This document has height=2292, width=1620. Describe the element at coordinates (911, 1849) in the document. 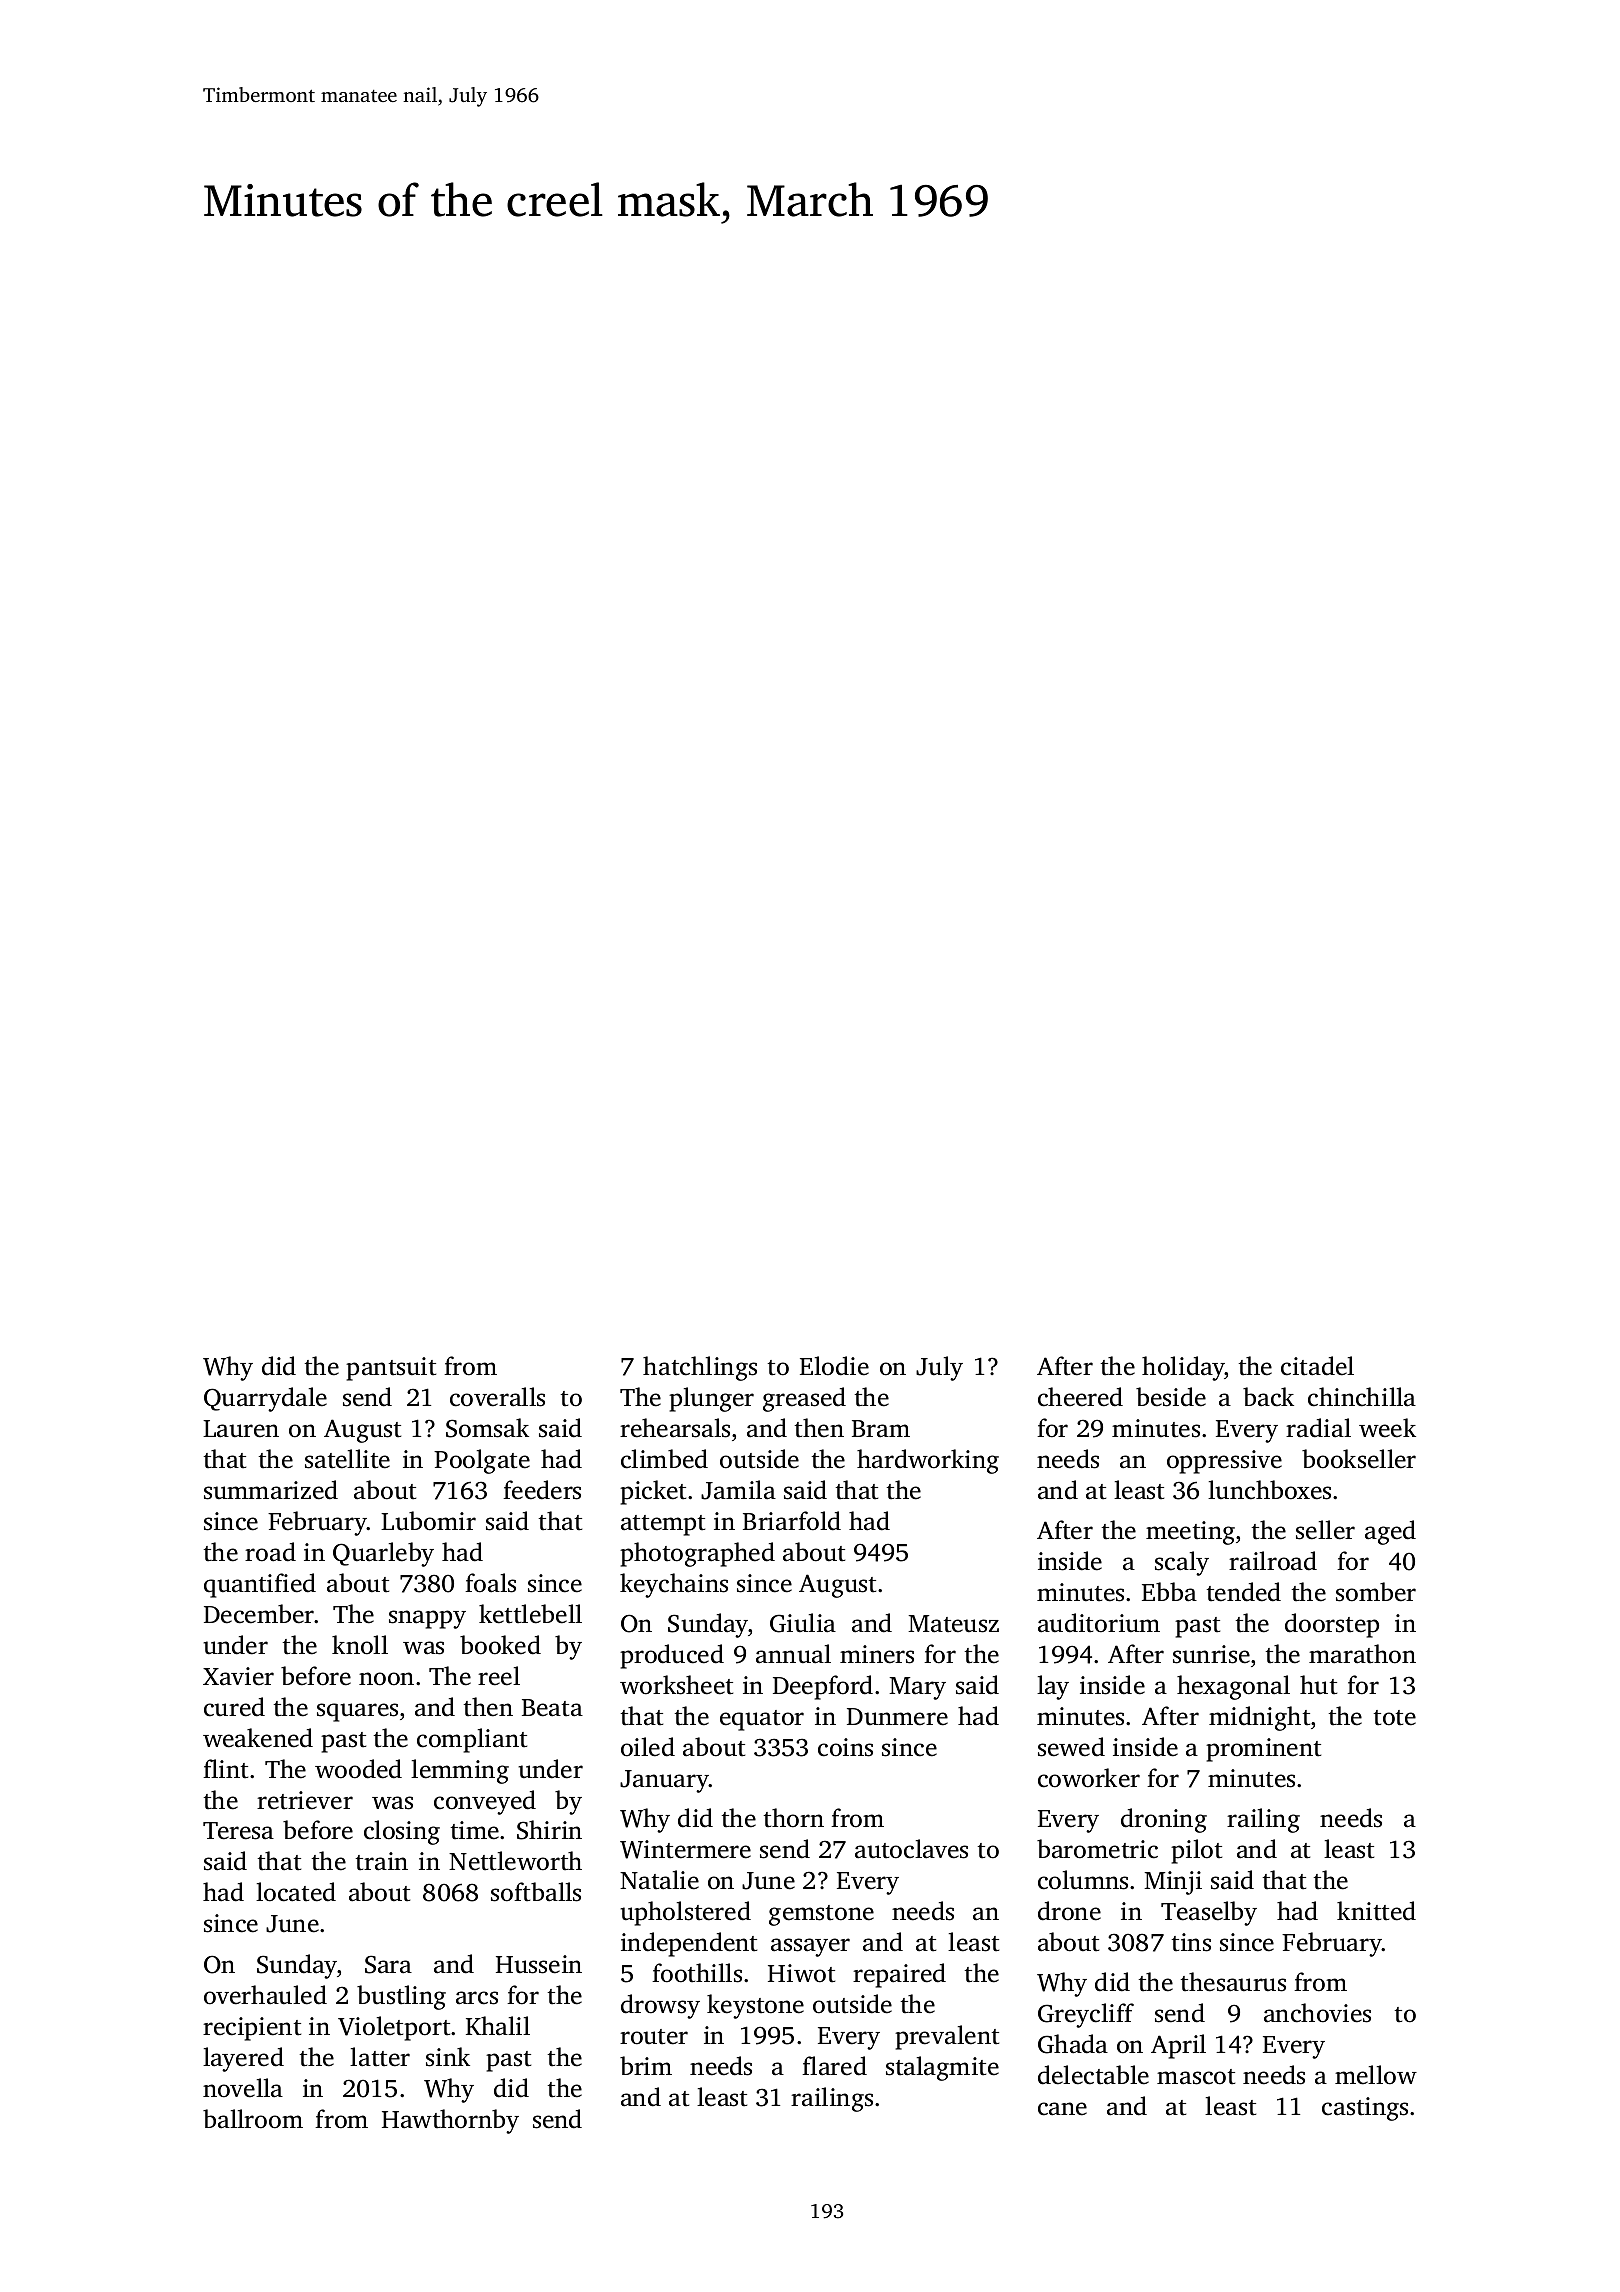

I see `autoclaves` at that location.
